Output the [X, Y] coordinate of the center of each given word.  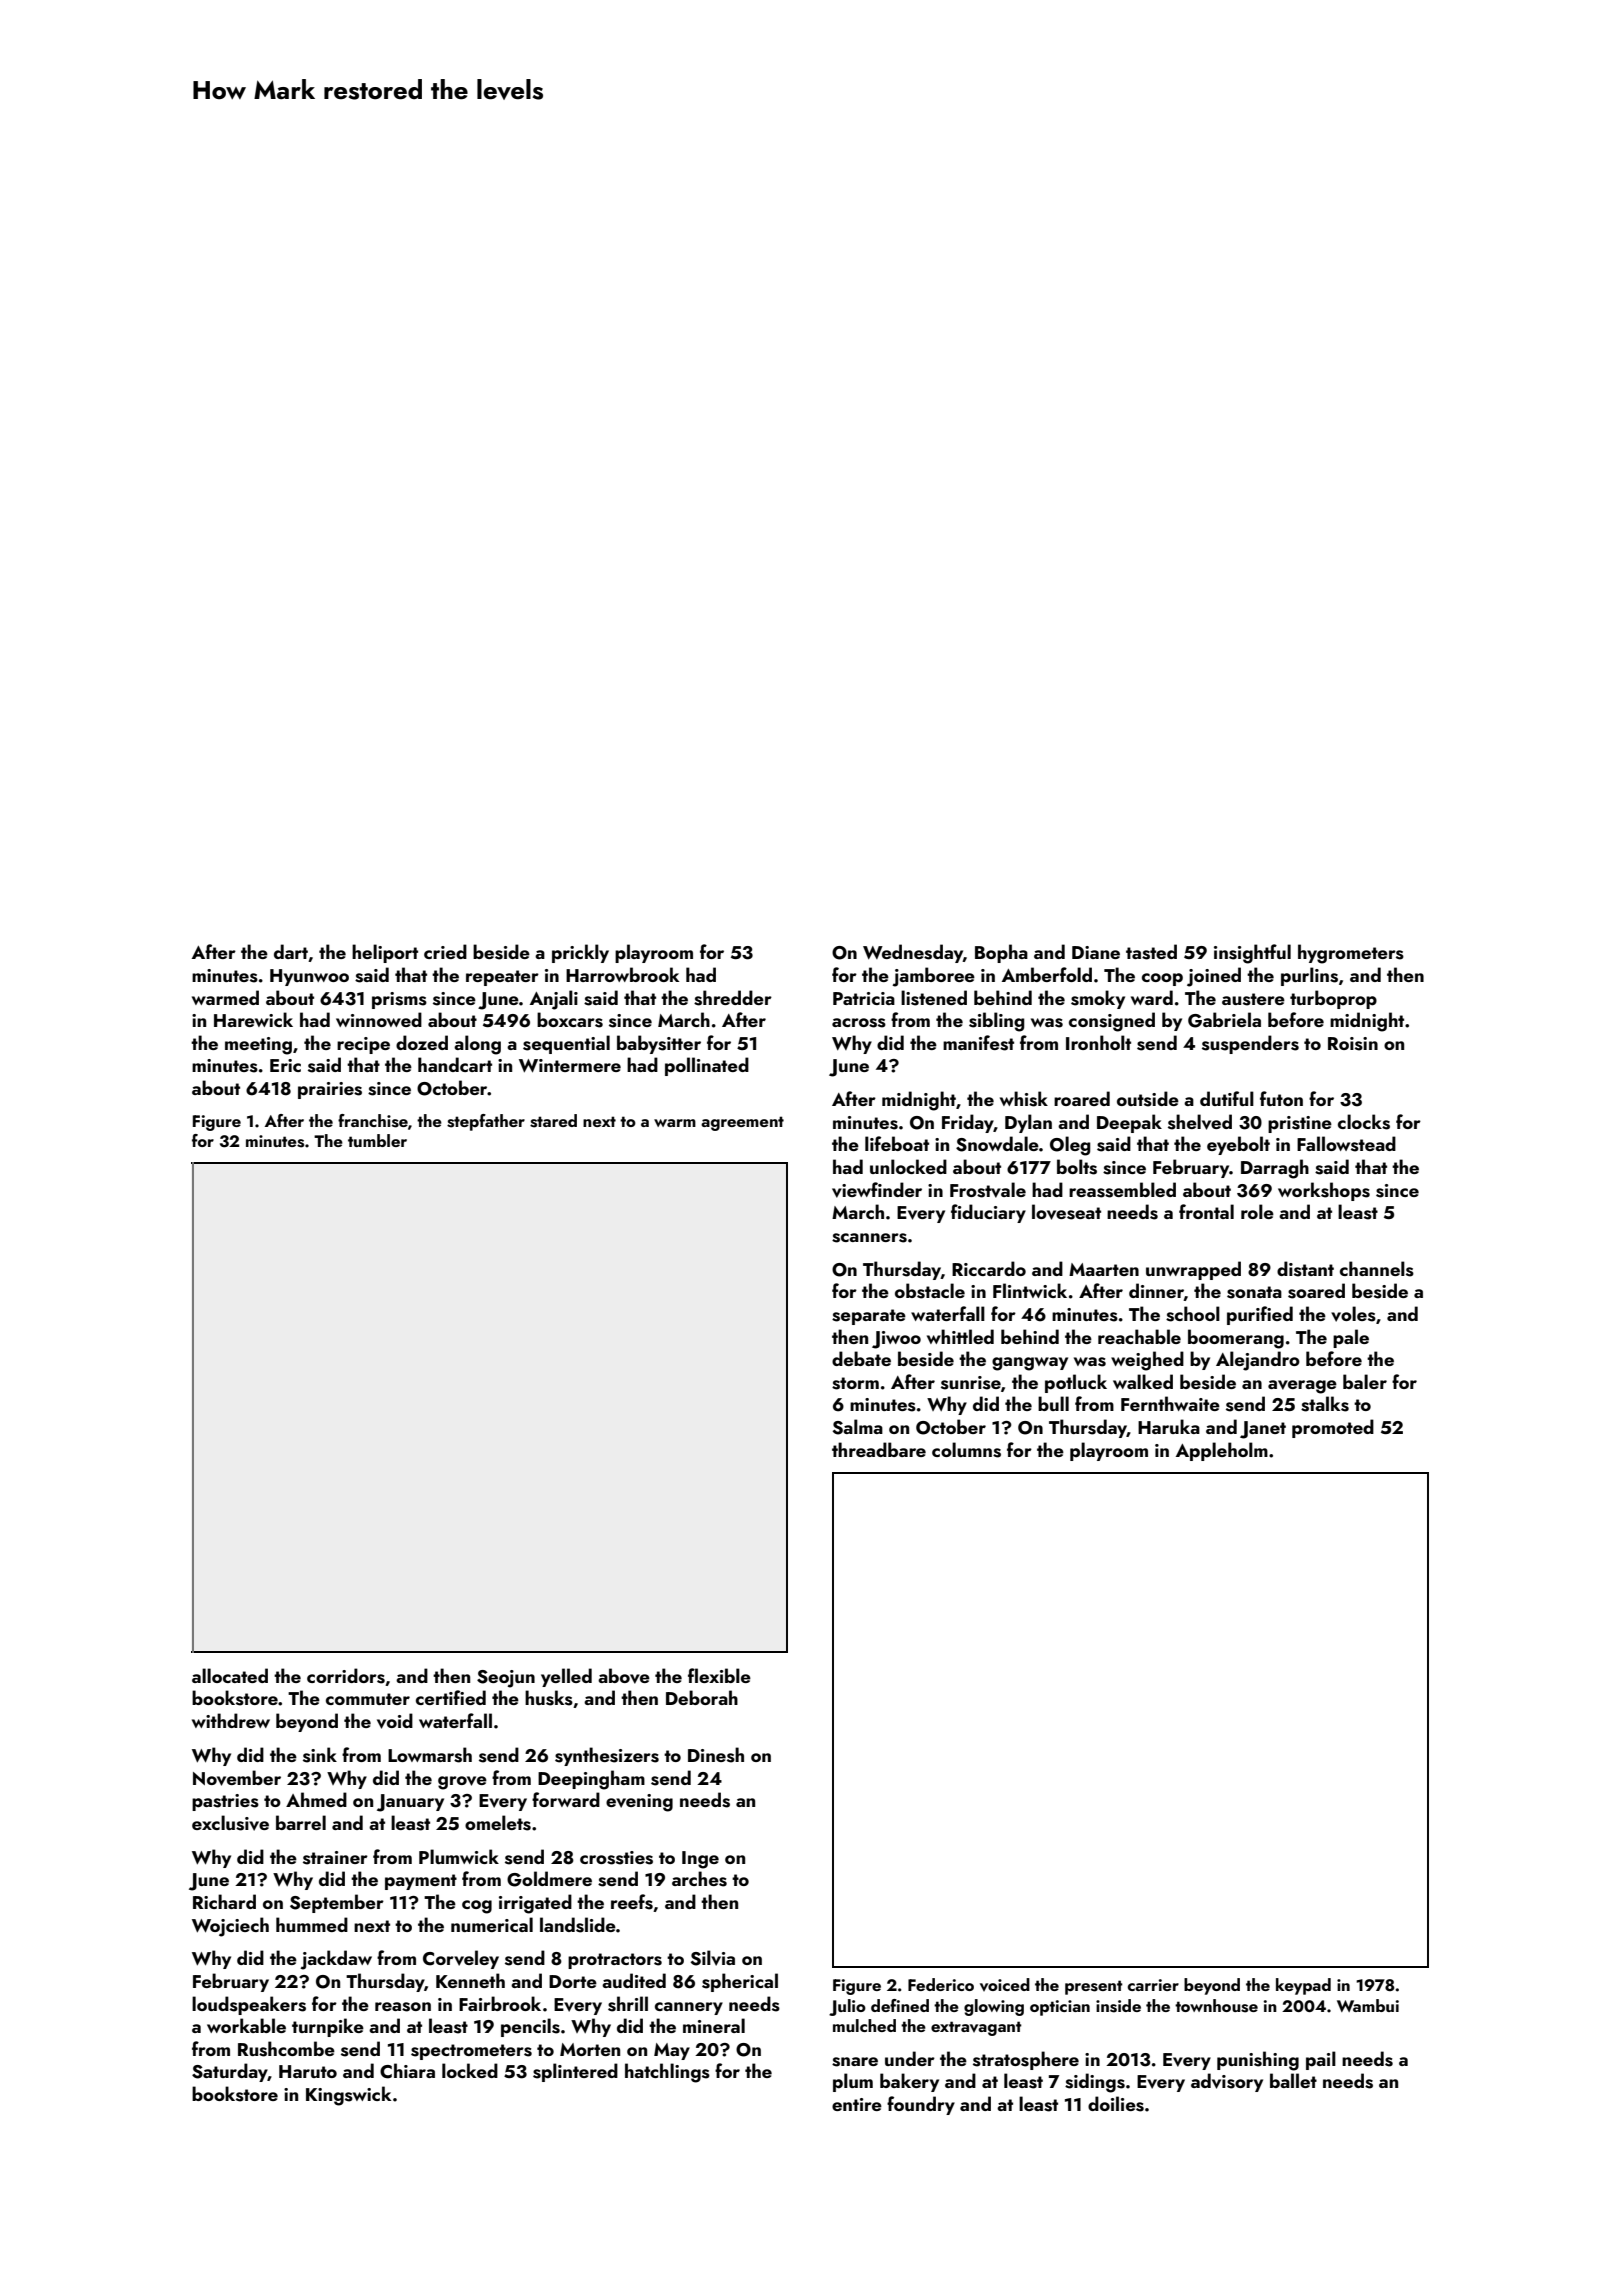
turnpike [328, 2027]
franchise [373, 1121]
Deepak [1129, 1123]
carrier [1153, 1985]
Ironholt [1098, 1042]
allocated [230, 1675]
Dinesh [716, 1755]
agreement [742, 1123]
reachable [1139, 1336]
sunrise [971, 1383]
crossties [616, 1858]
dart [291, 951]
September [337, 1903]
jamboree [933, 977]
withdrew [231, 1720]
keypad [1303, 1986]
